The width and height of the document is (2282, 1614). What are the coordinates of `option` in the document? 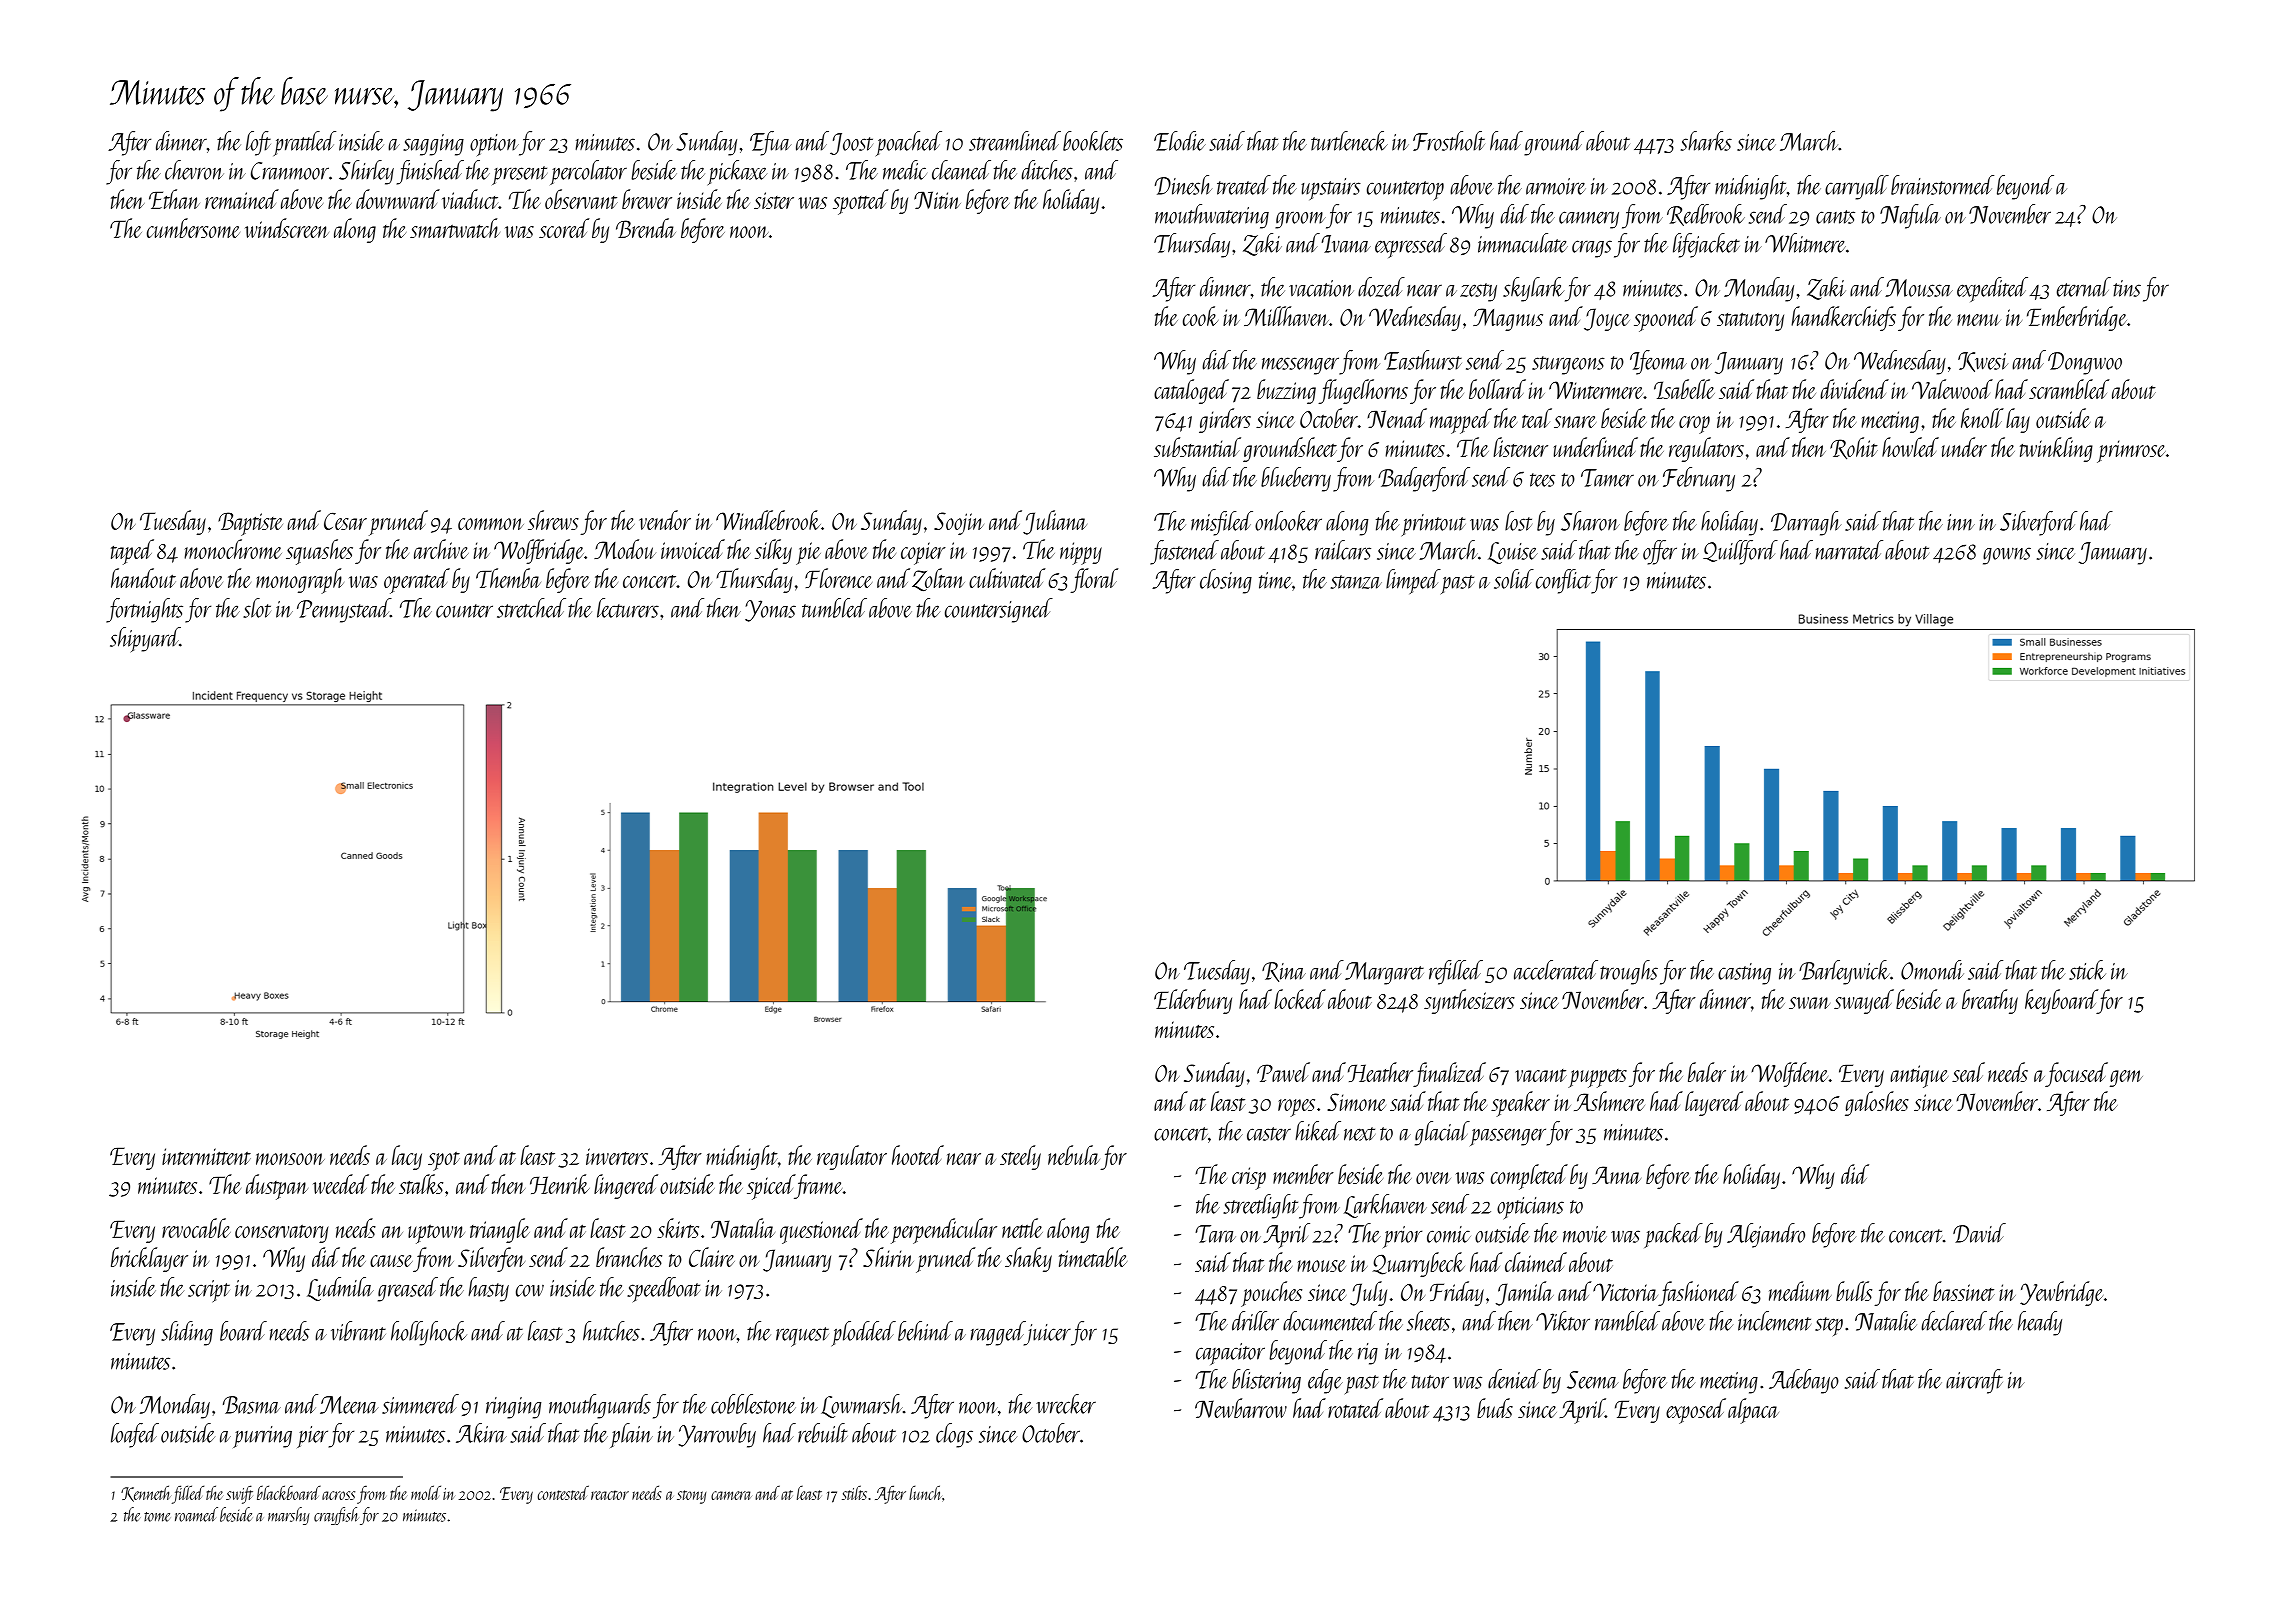 It's located at (494, 145).
